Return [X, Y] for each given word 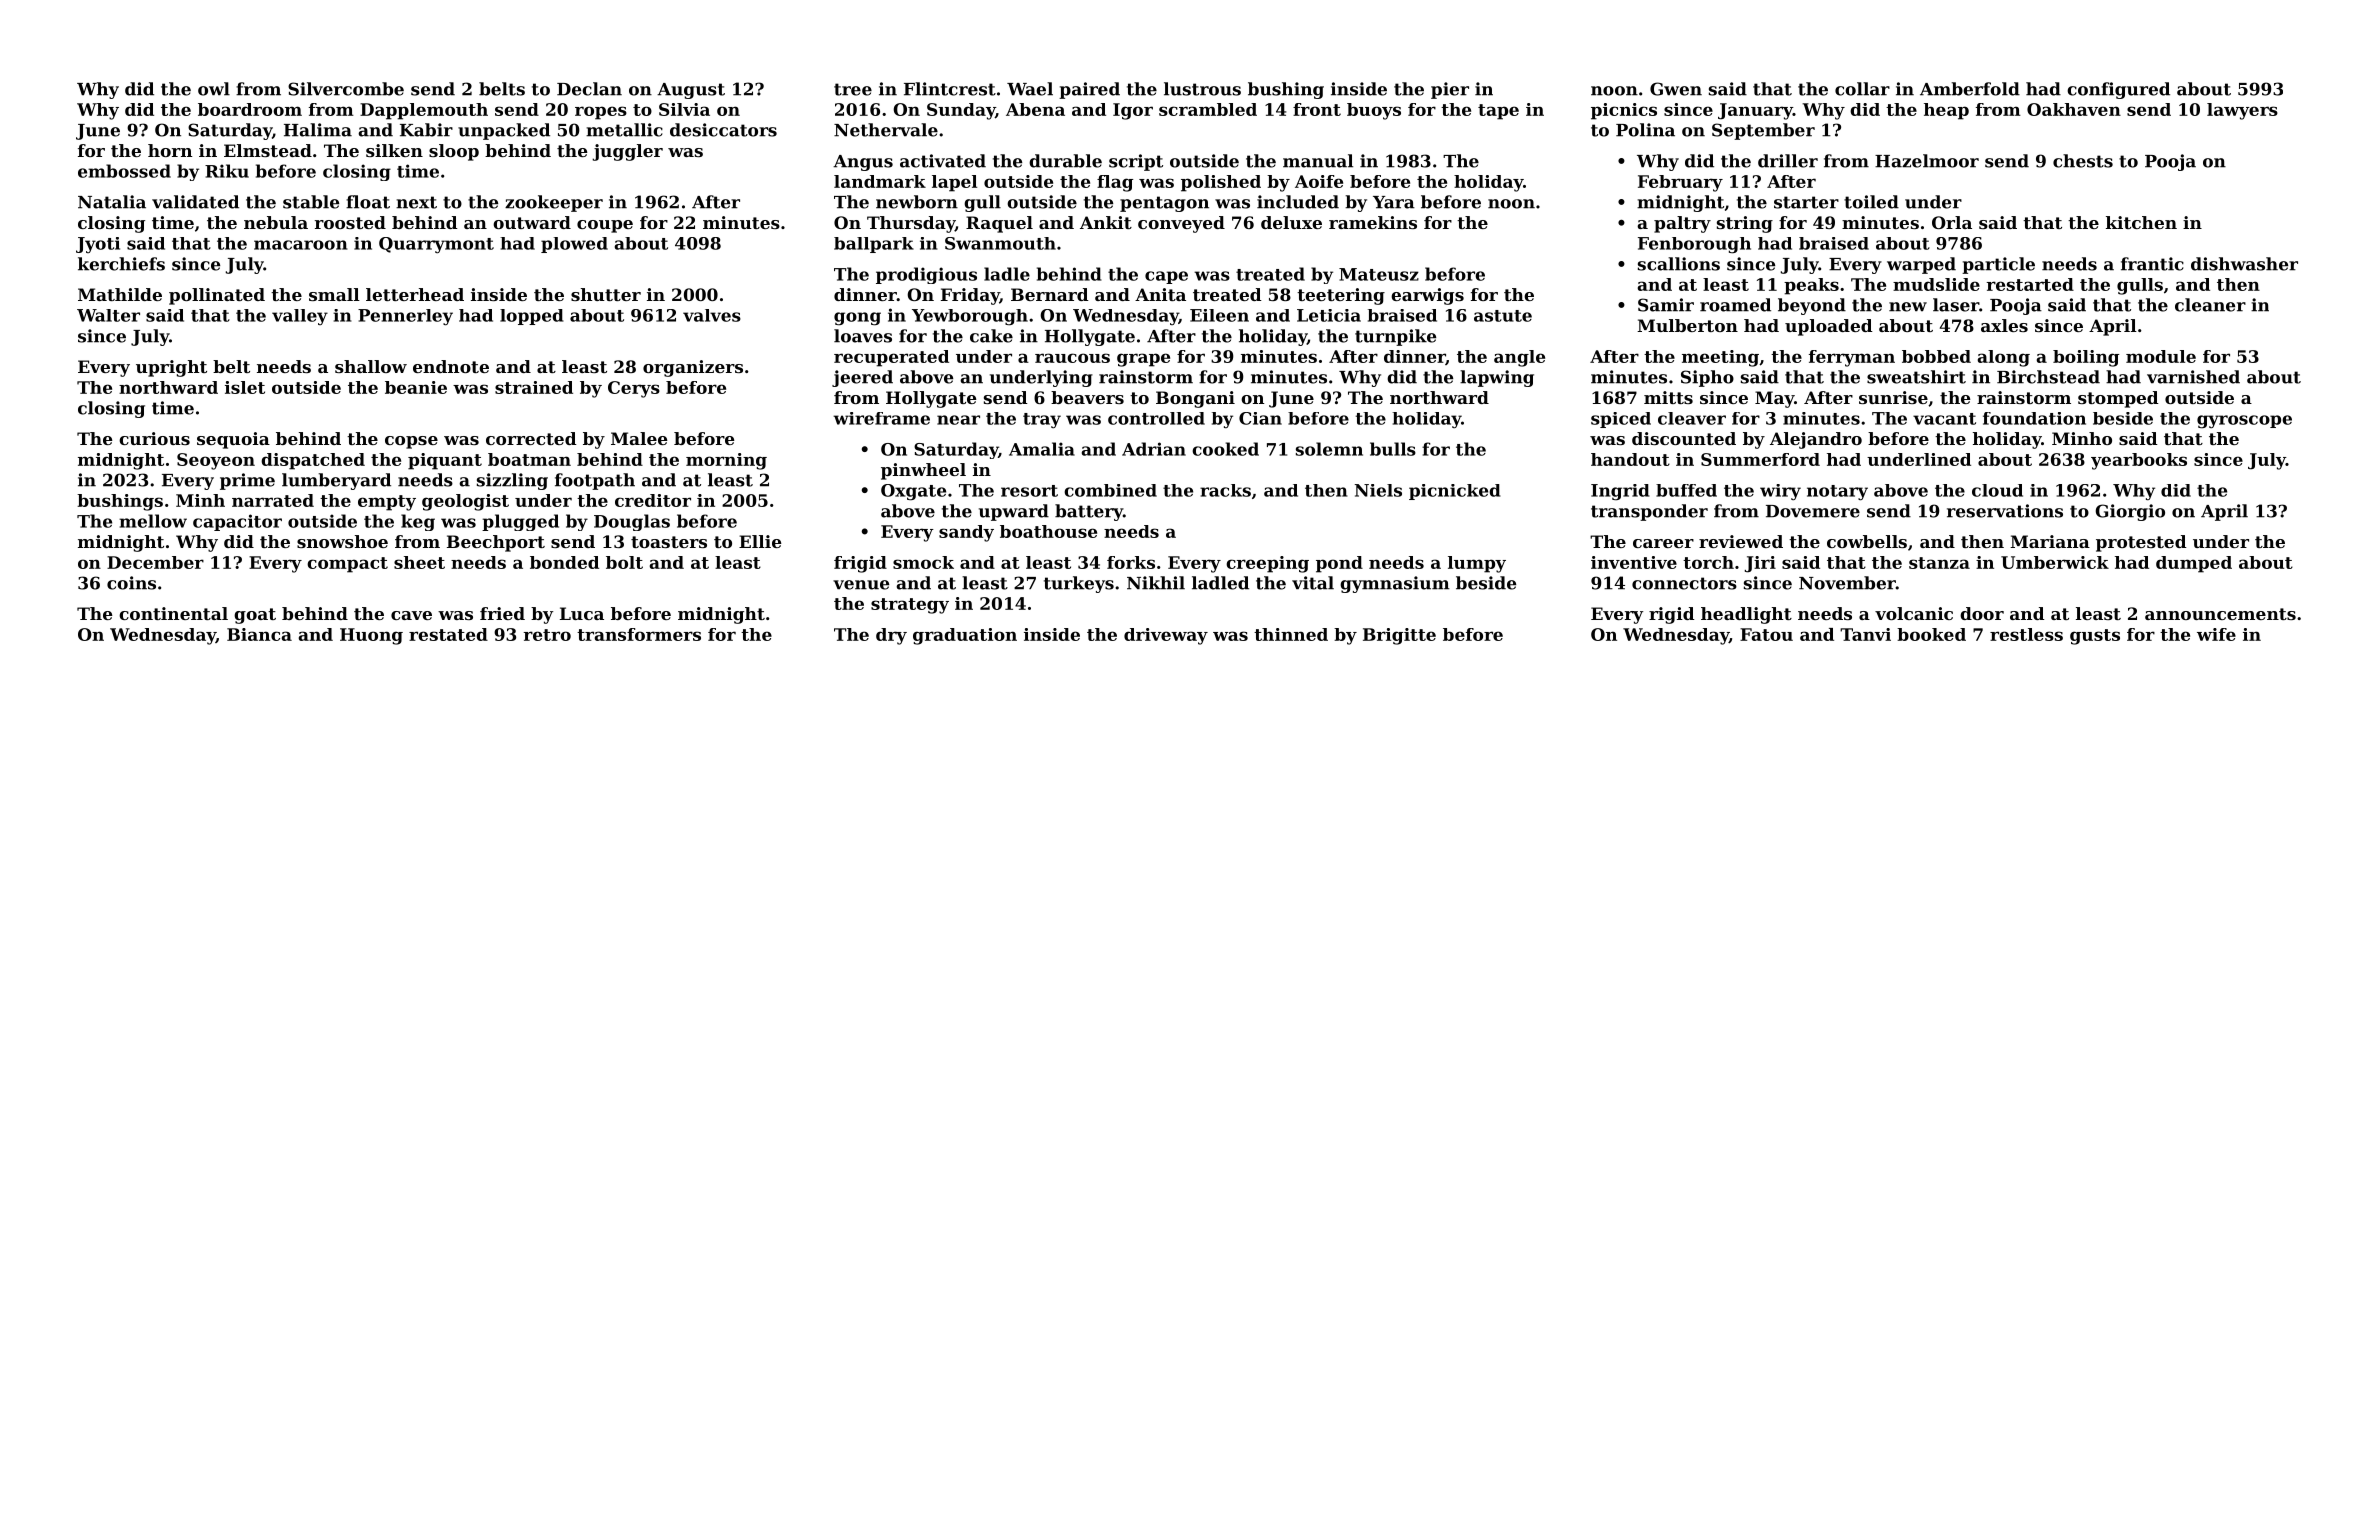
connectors [1684, 583]
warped [1921, 265]
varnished [2193, 377]
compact [347, 565]
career [1663, 543]
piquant [445, 461]
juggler [627, 152]
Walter [108, 315]
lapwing [1497, 378]
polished [1221, 183]
